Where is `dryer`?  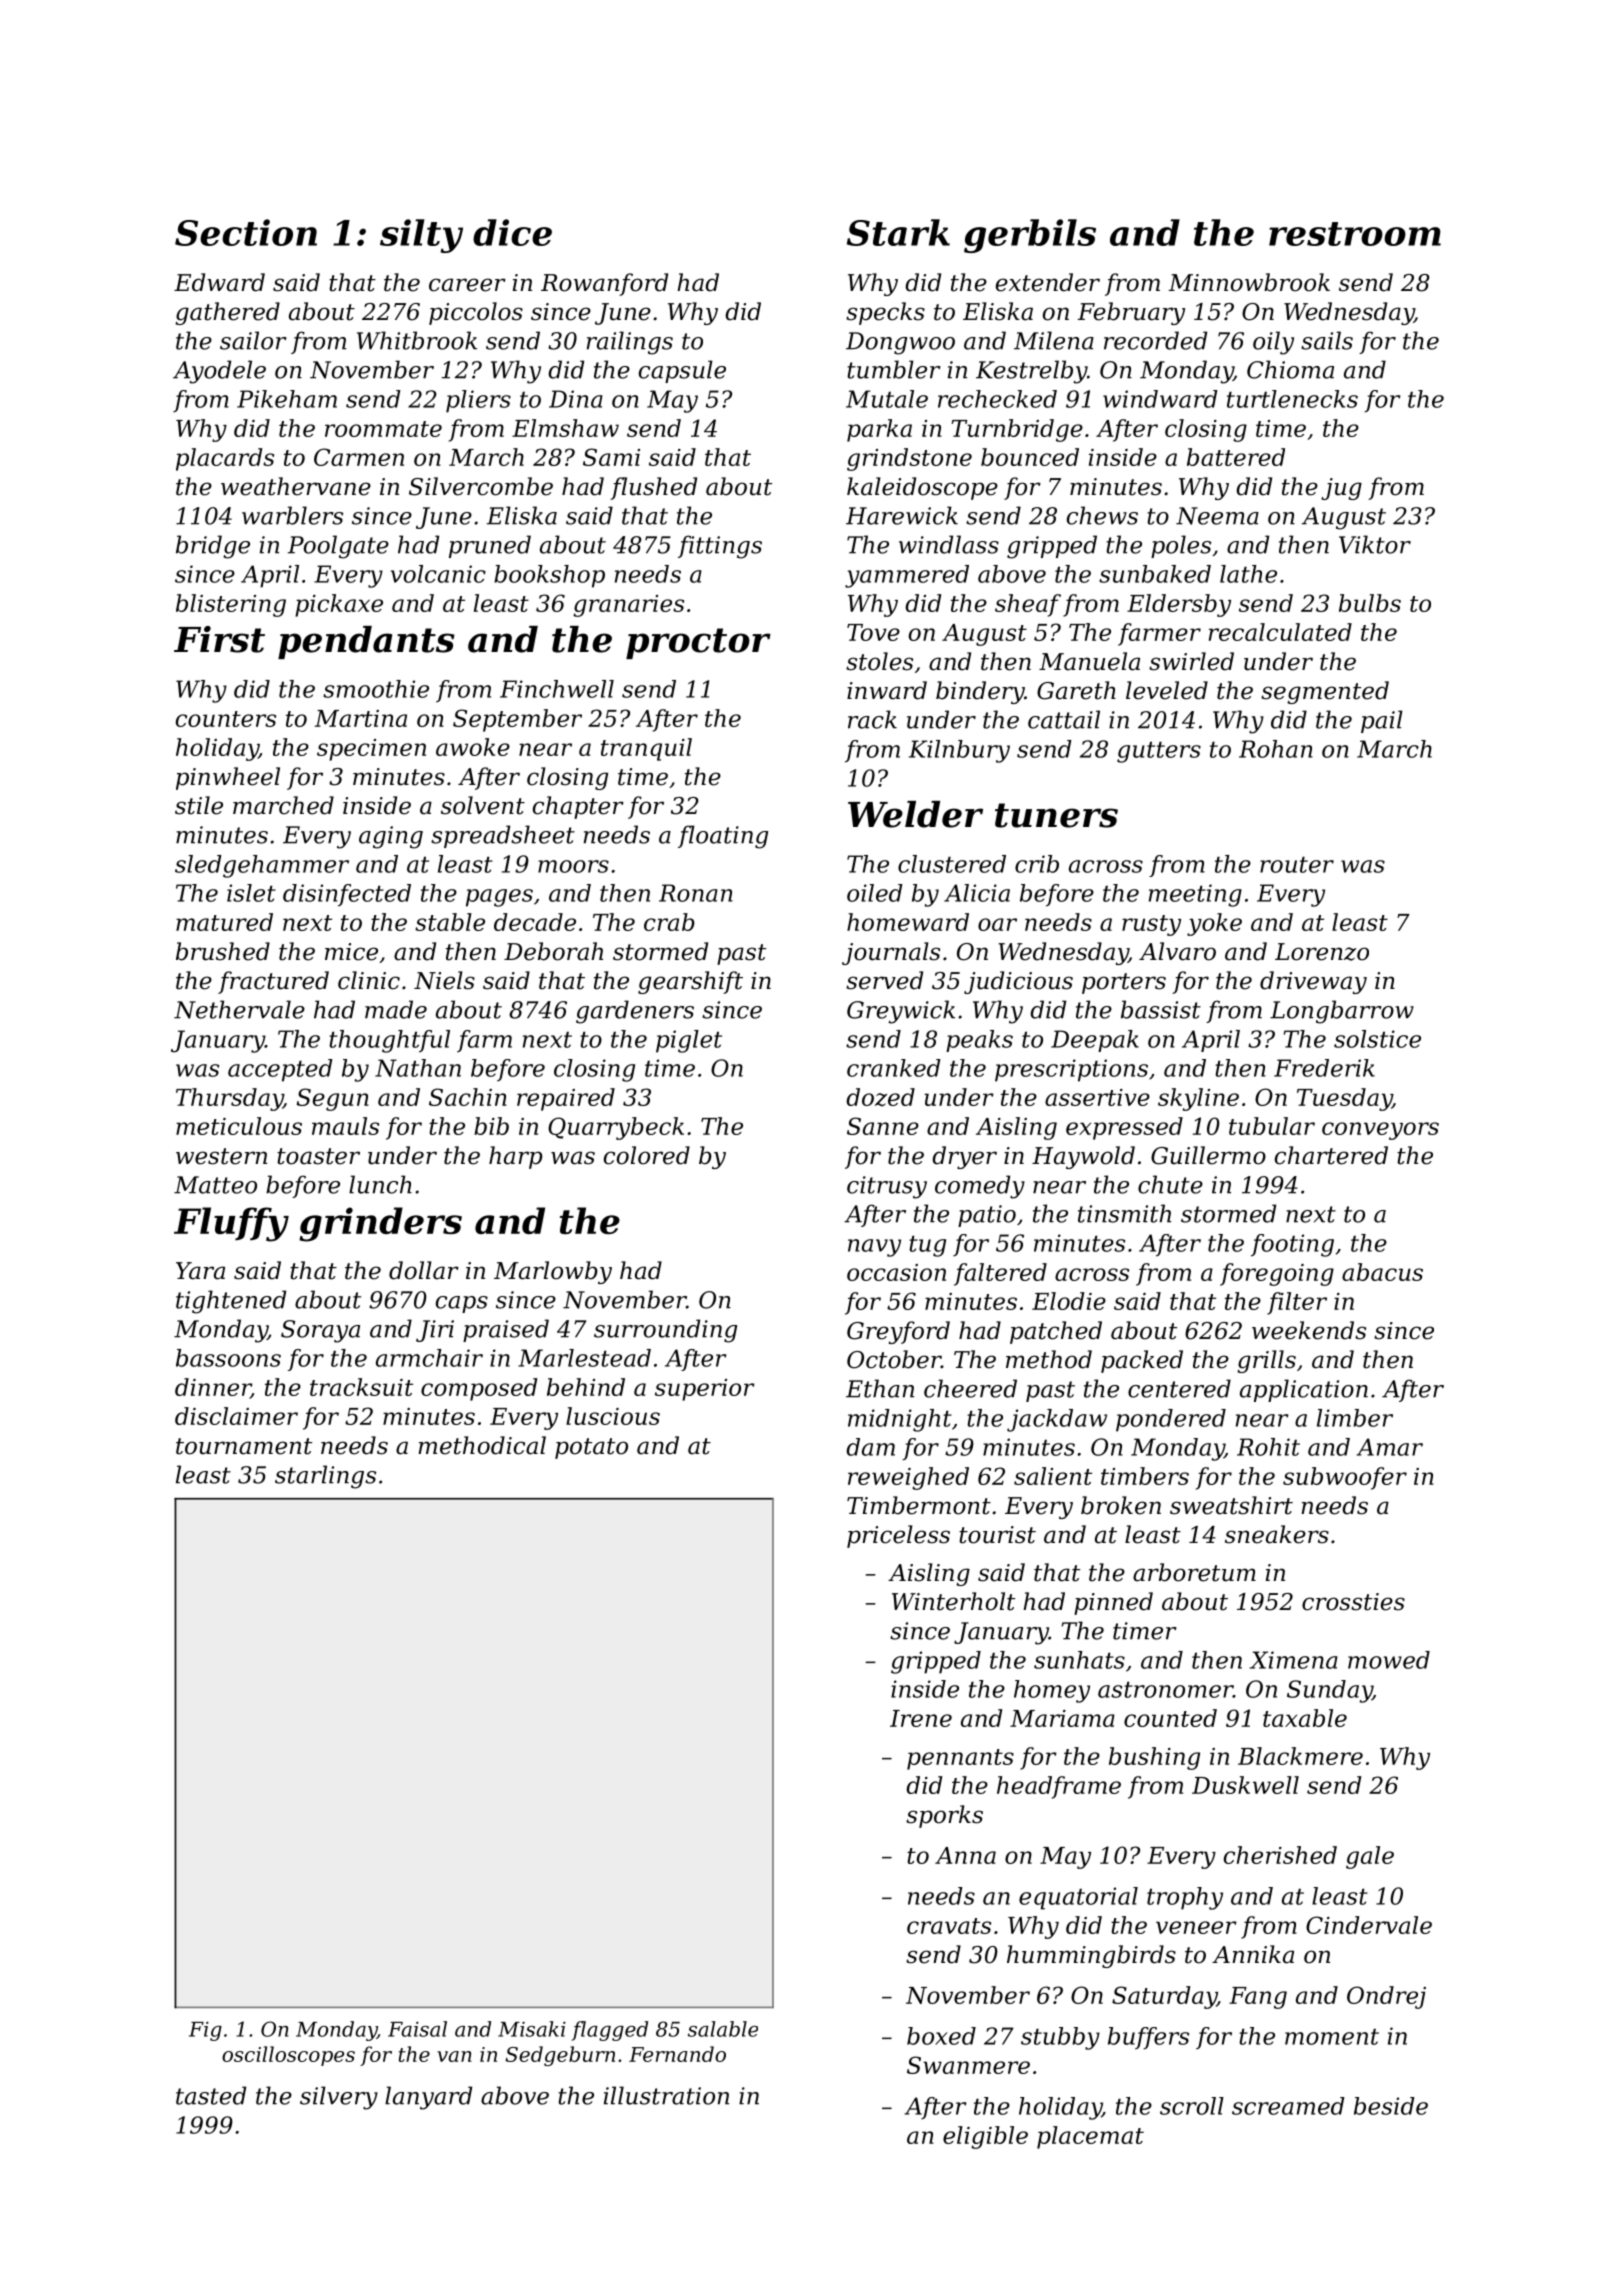 dryer is located at coordinates (964, 1157).
